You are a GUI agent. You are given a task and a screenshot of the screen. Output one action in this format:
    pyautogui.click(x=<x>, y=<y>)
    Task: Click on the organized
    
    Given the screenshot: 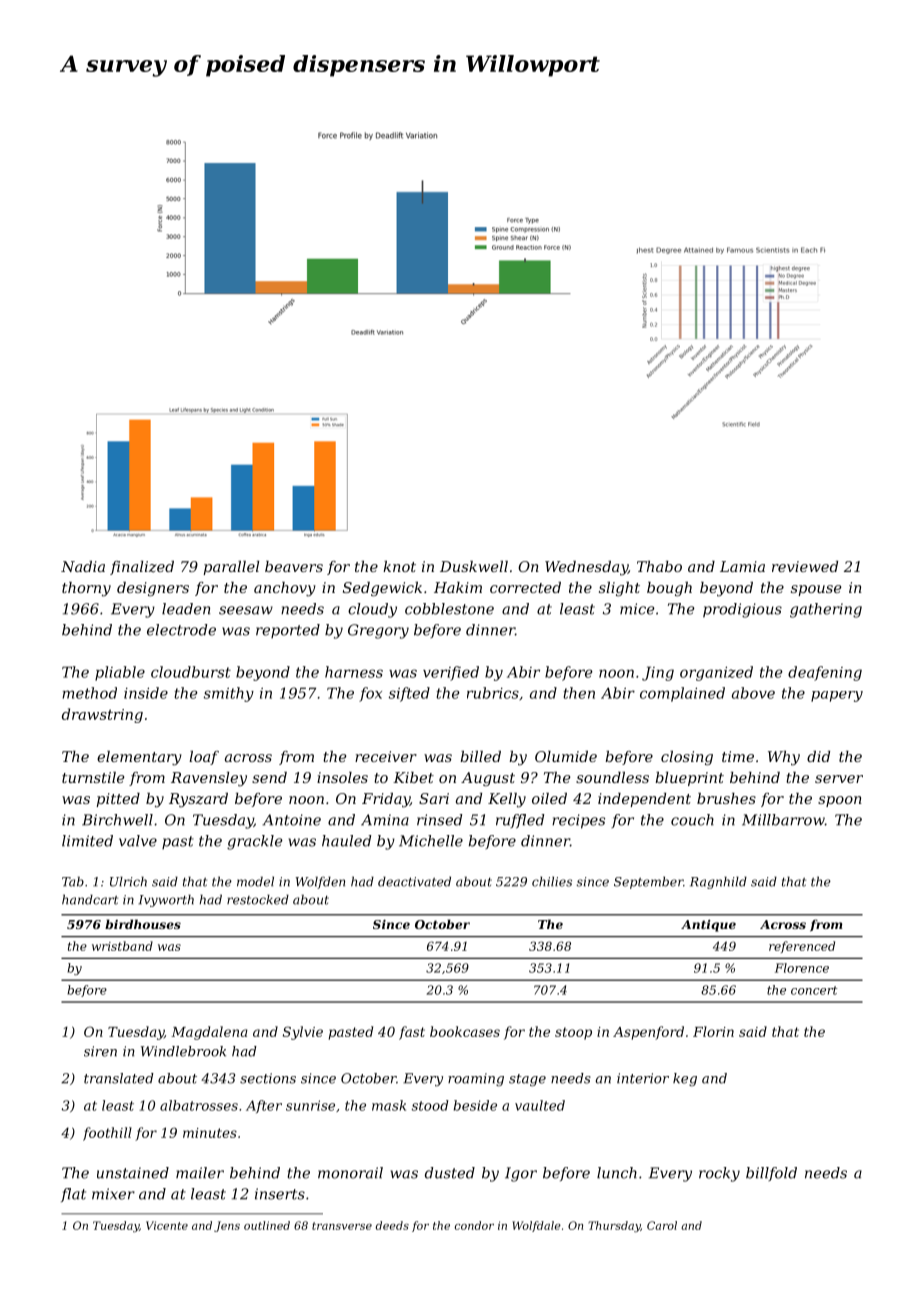 What is the action you would take?
    pyautogui.click(x=716, y=673)
